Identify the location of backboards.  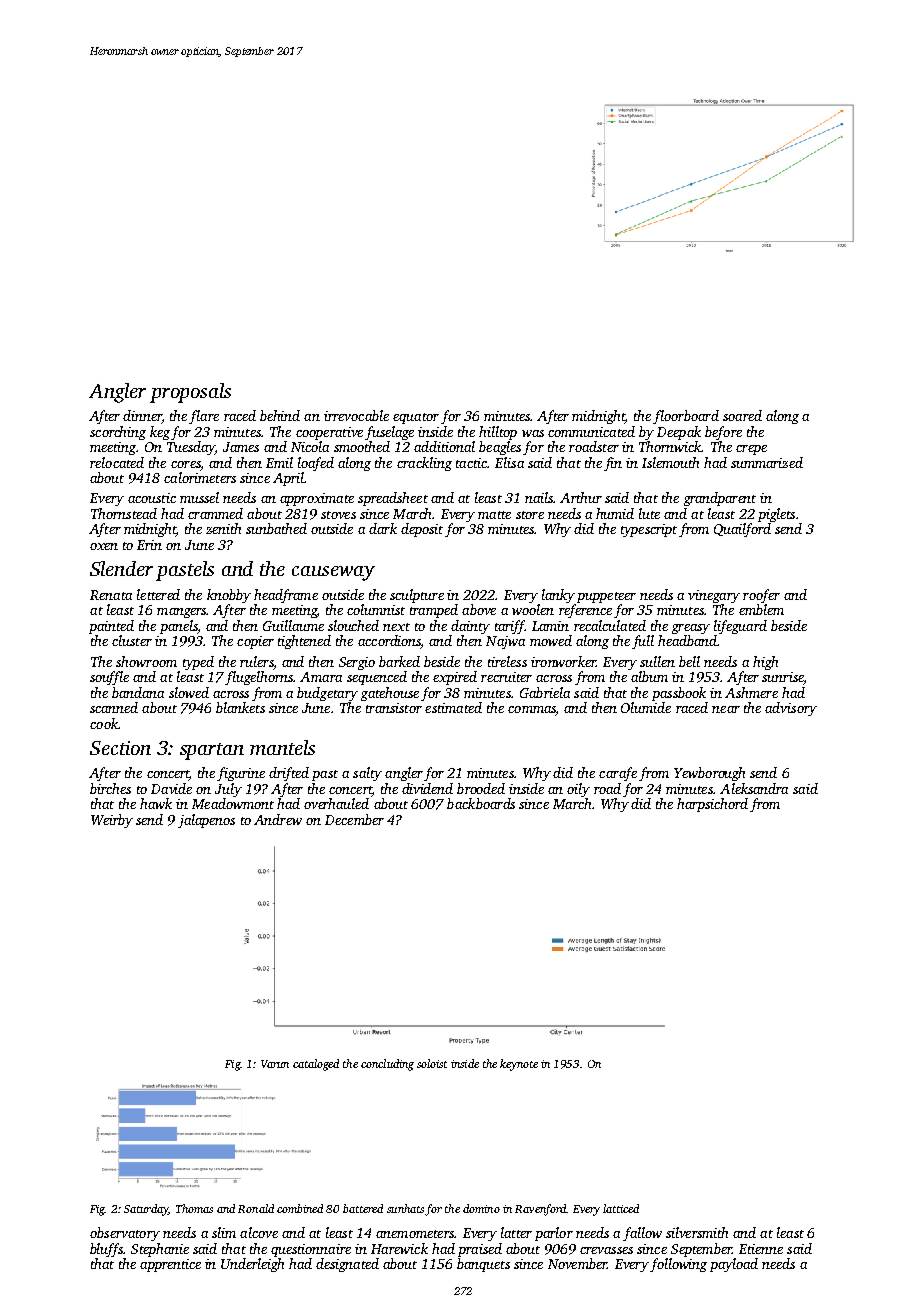
(481, 803).
